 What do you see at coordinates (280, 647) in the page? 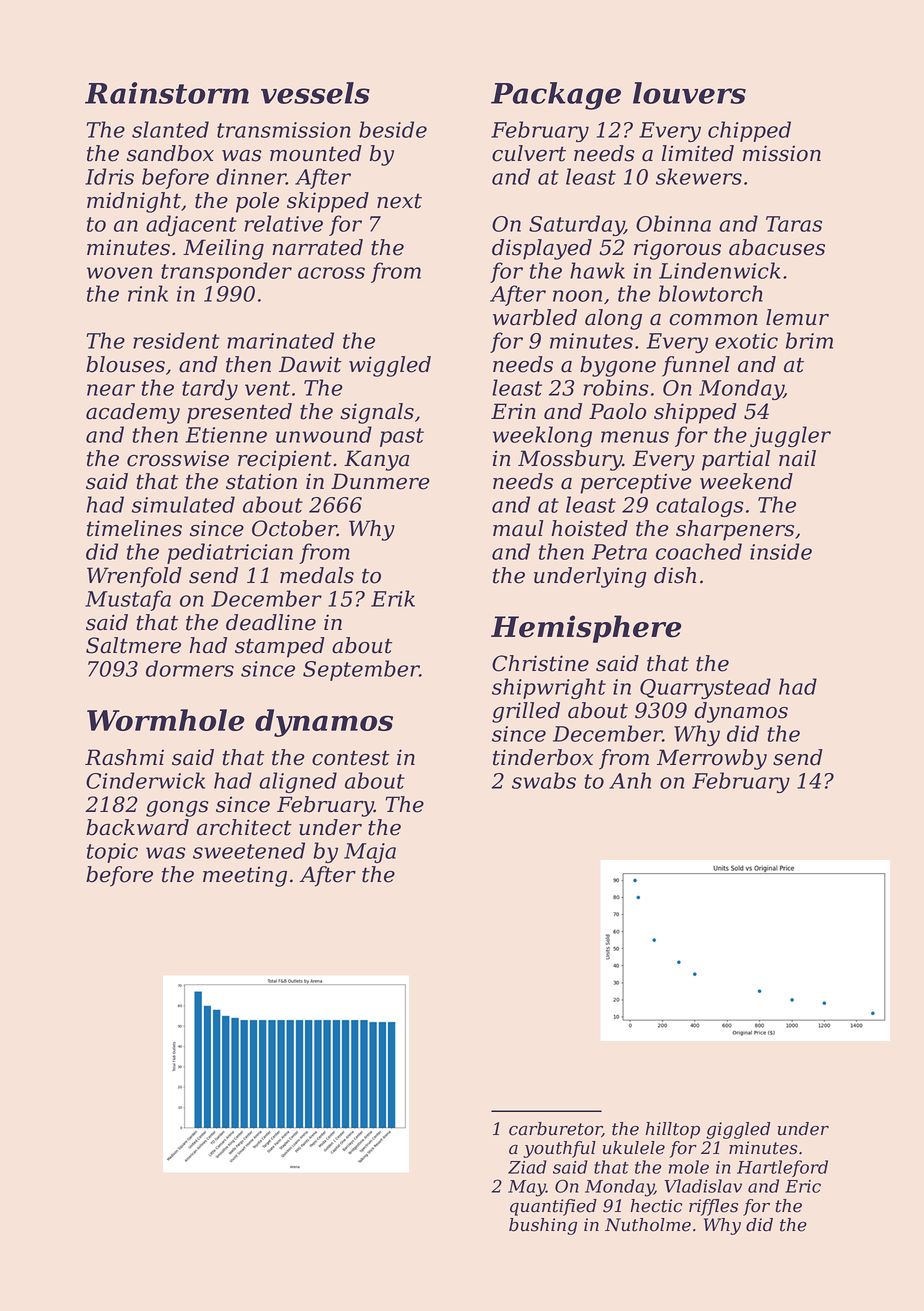
I see `stamped` at bounding box center [280, 647].
